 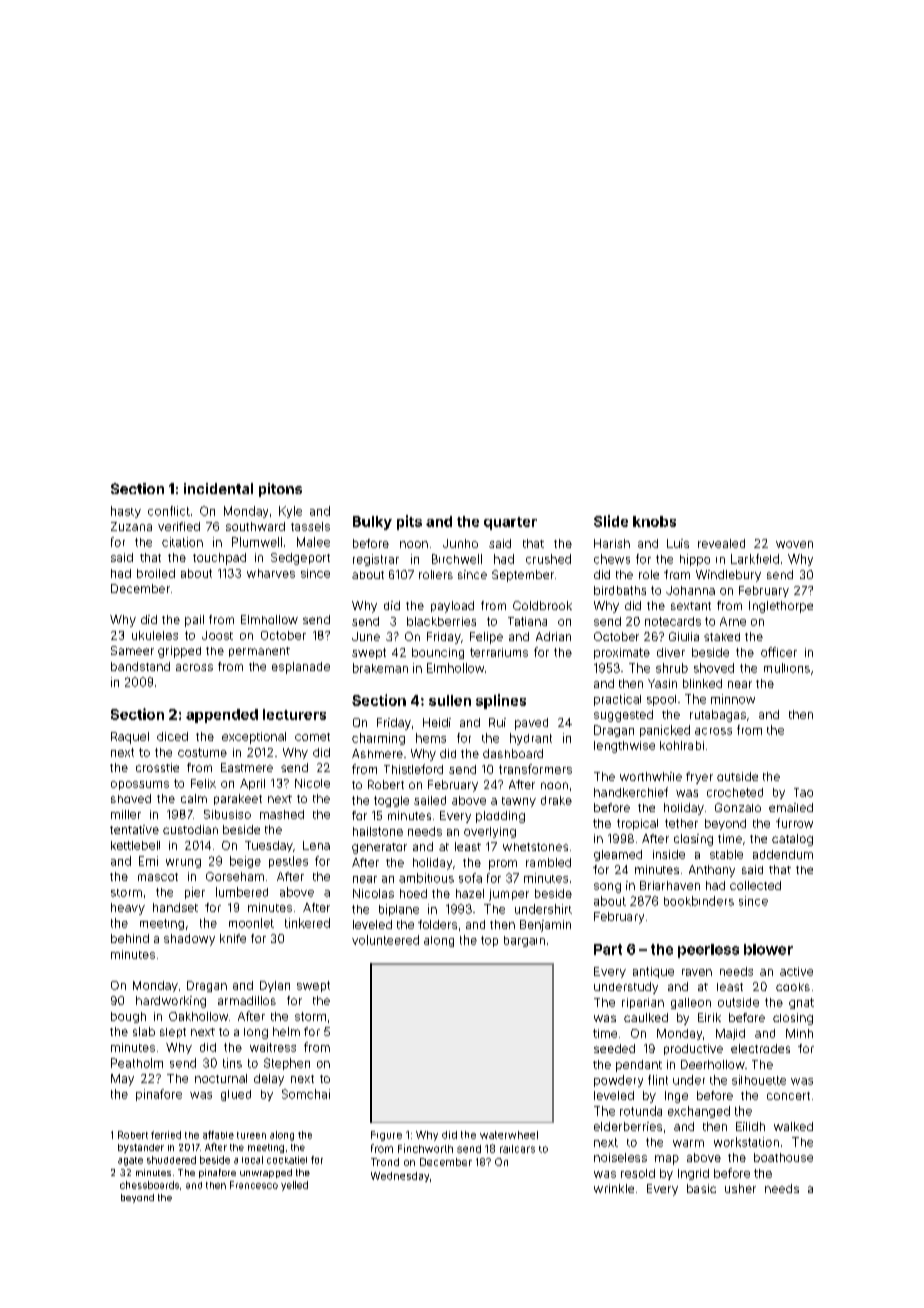 I want to click on miller, so click(x=126, y=814).
